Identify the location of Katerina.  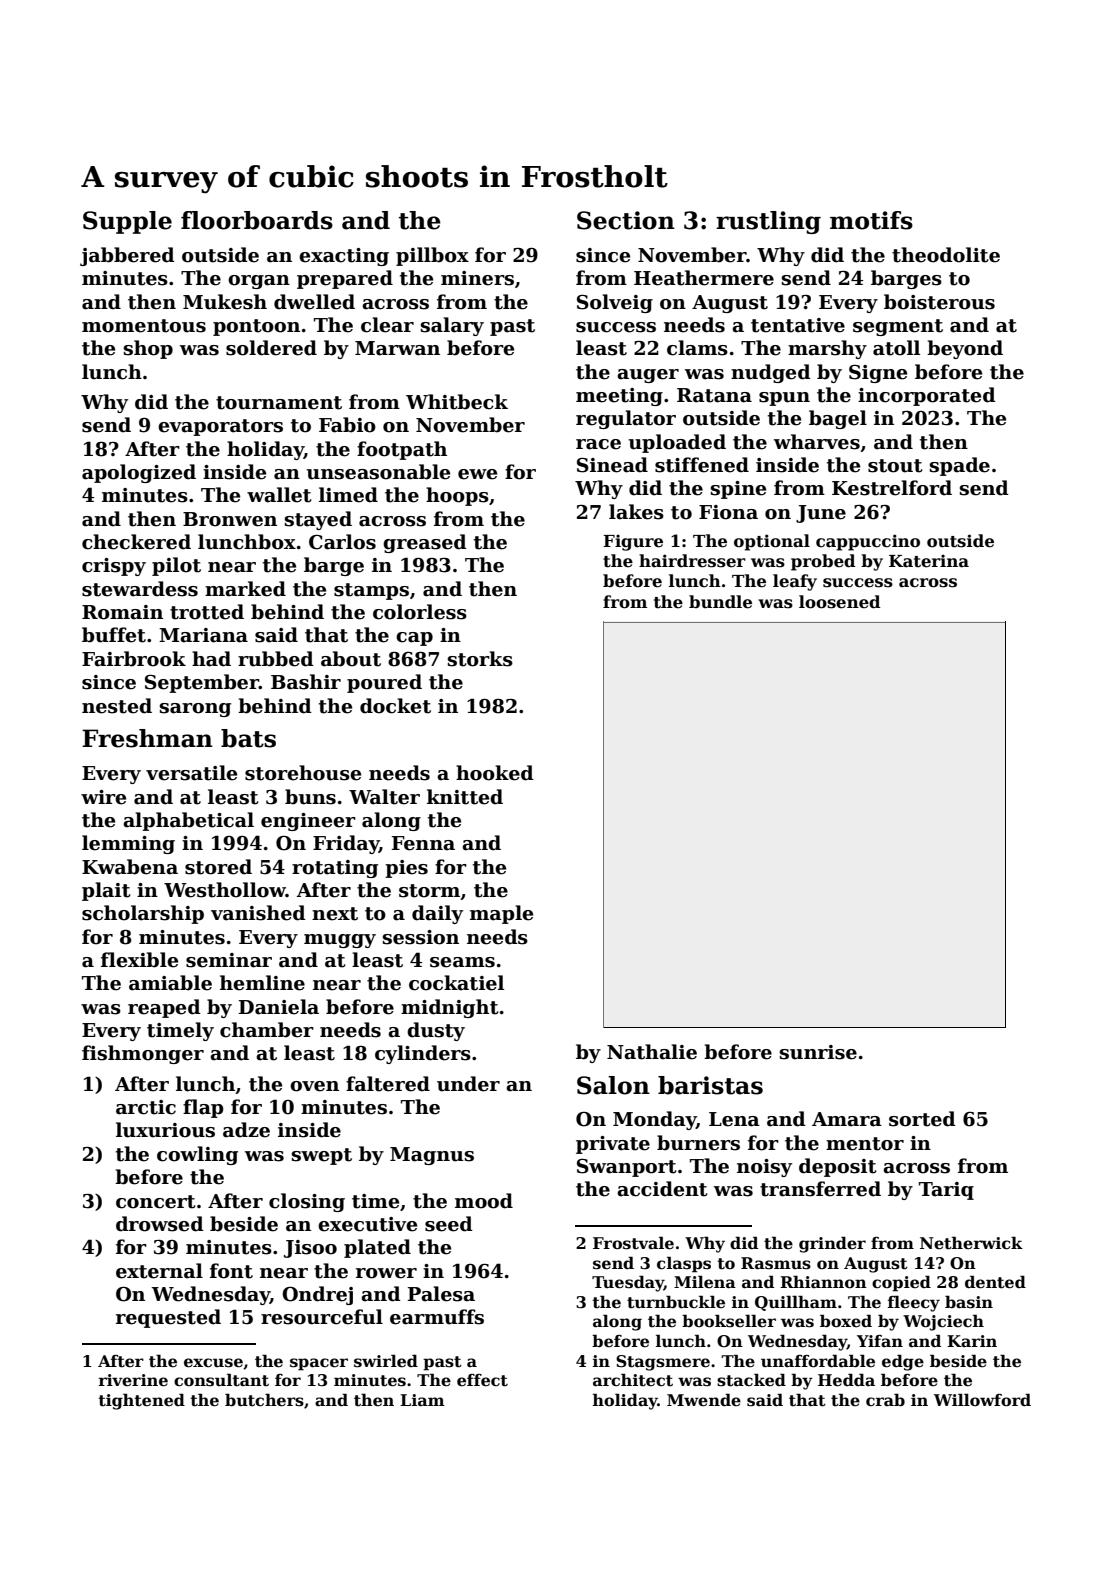
(929, 561).
